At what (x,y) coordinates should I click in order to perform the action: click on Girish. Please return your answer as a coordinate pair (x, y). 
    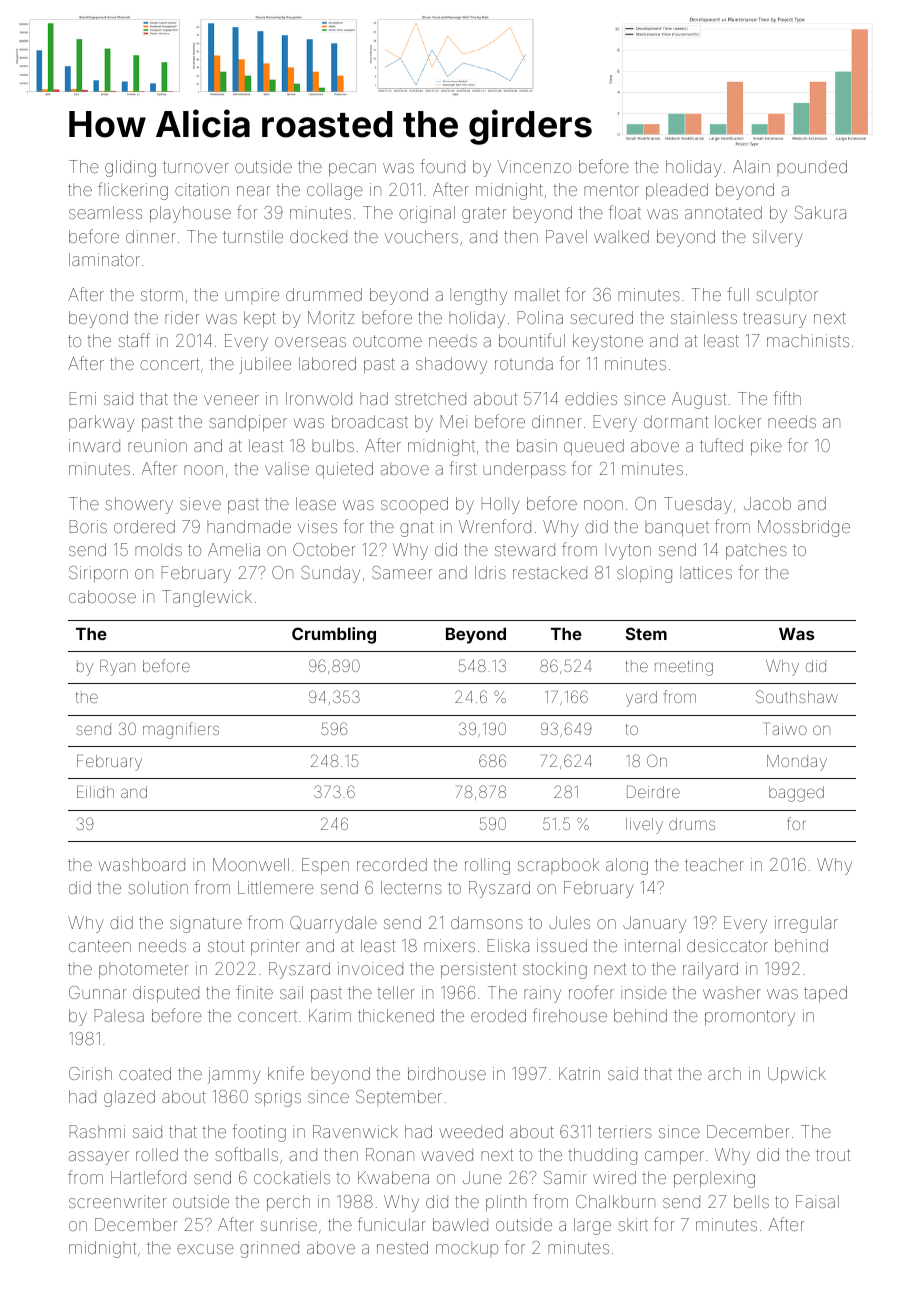
    Looking at the image, I should click on (90, 1073).
